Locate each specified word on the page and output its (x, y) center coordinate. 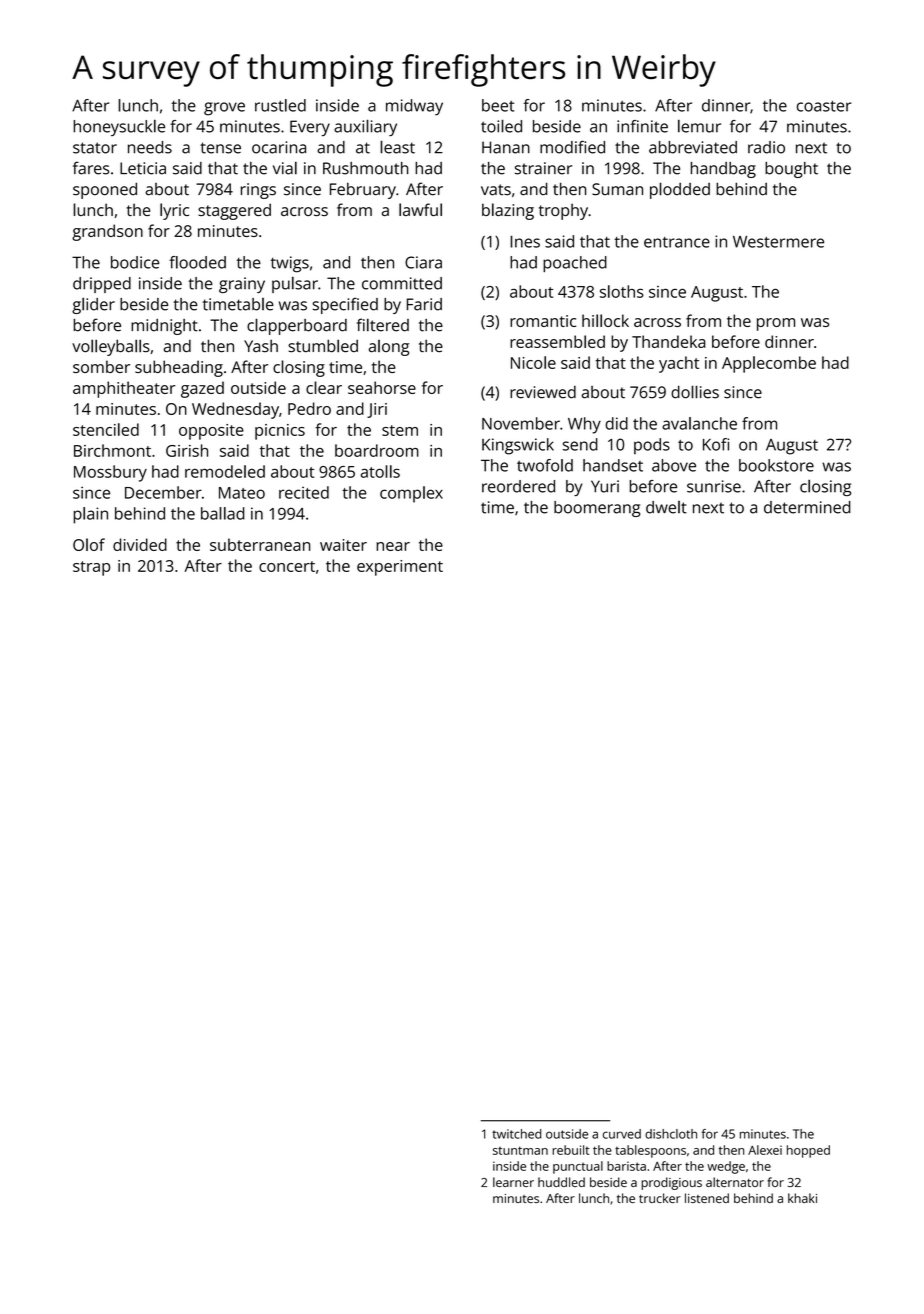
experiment (400, 568)
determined (807, 507)
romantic (543, 321)
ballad (223, 513)
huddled (561, 1182)
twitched (516, 1134)
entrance (677, 242)
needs (150, 147)
